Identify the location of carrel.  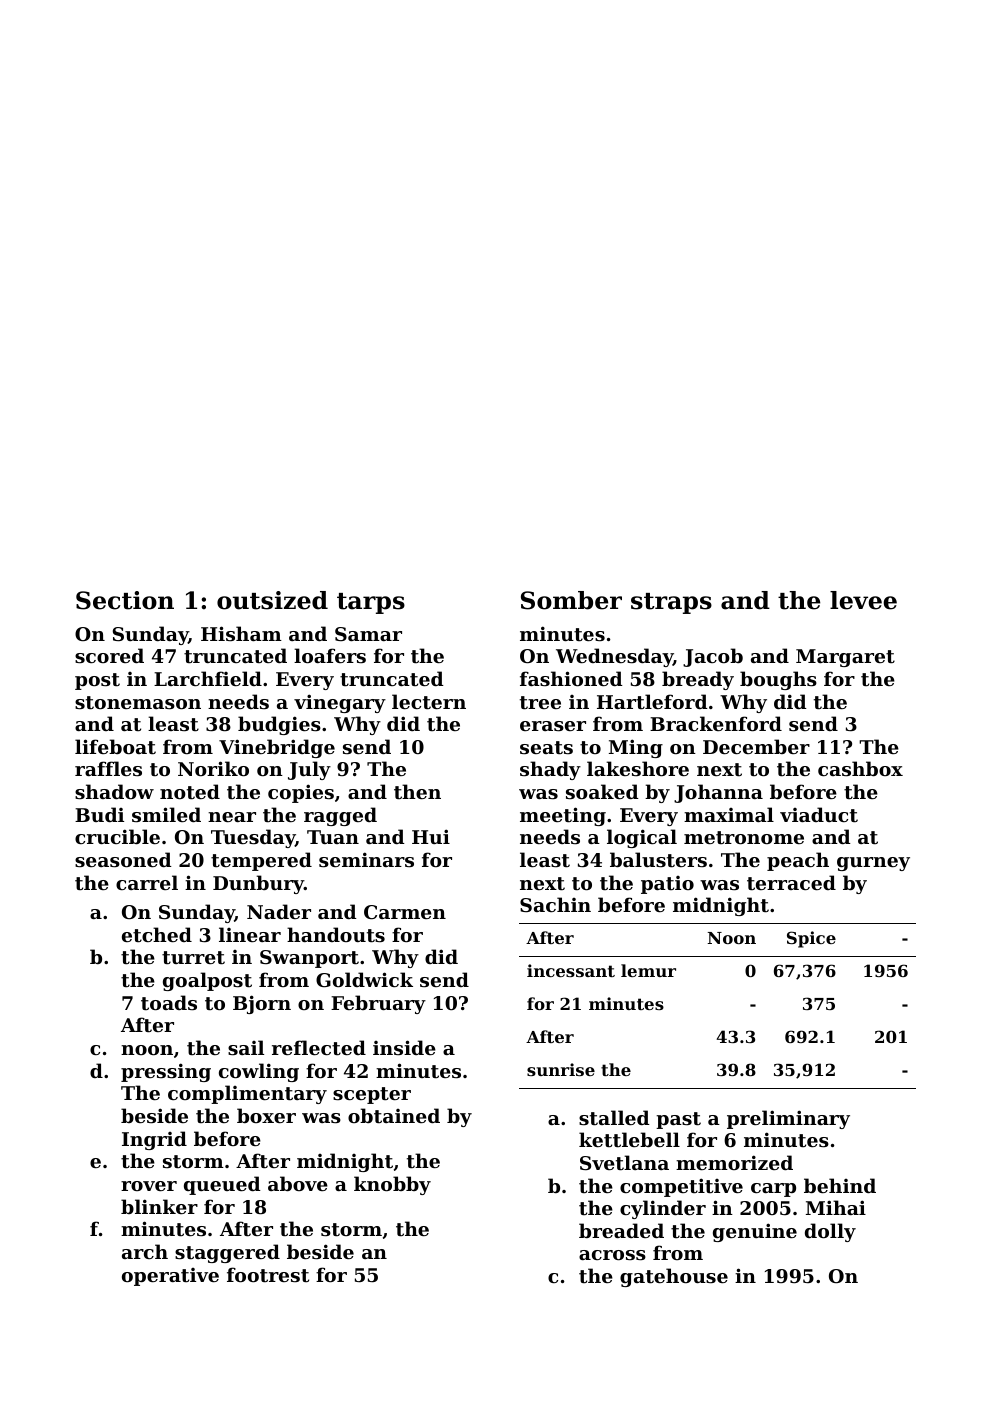
(147, 882).
